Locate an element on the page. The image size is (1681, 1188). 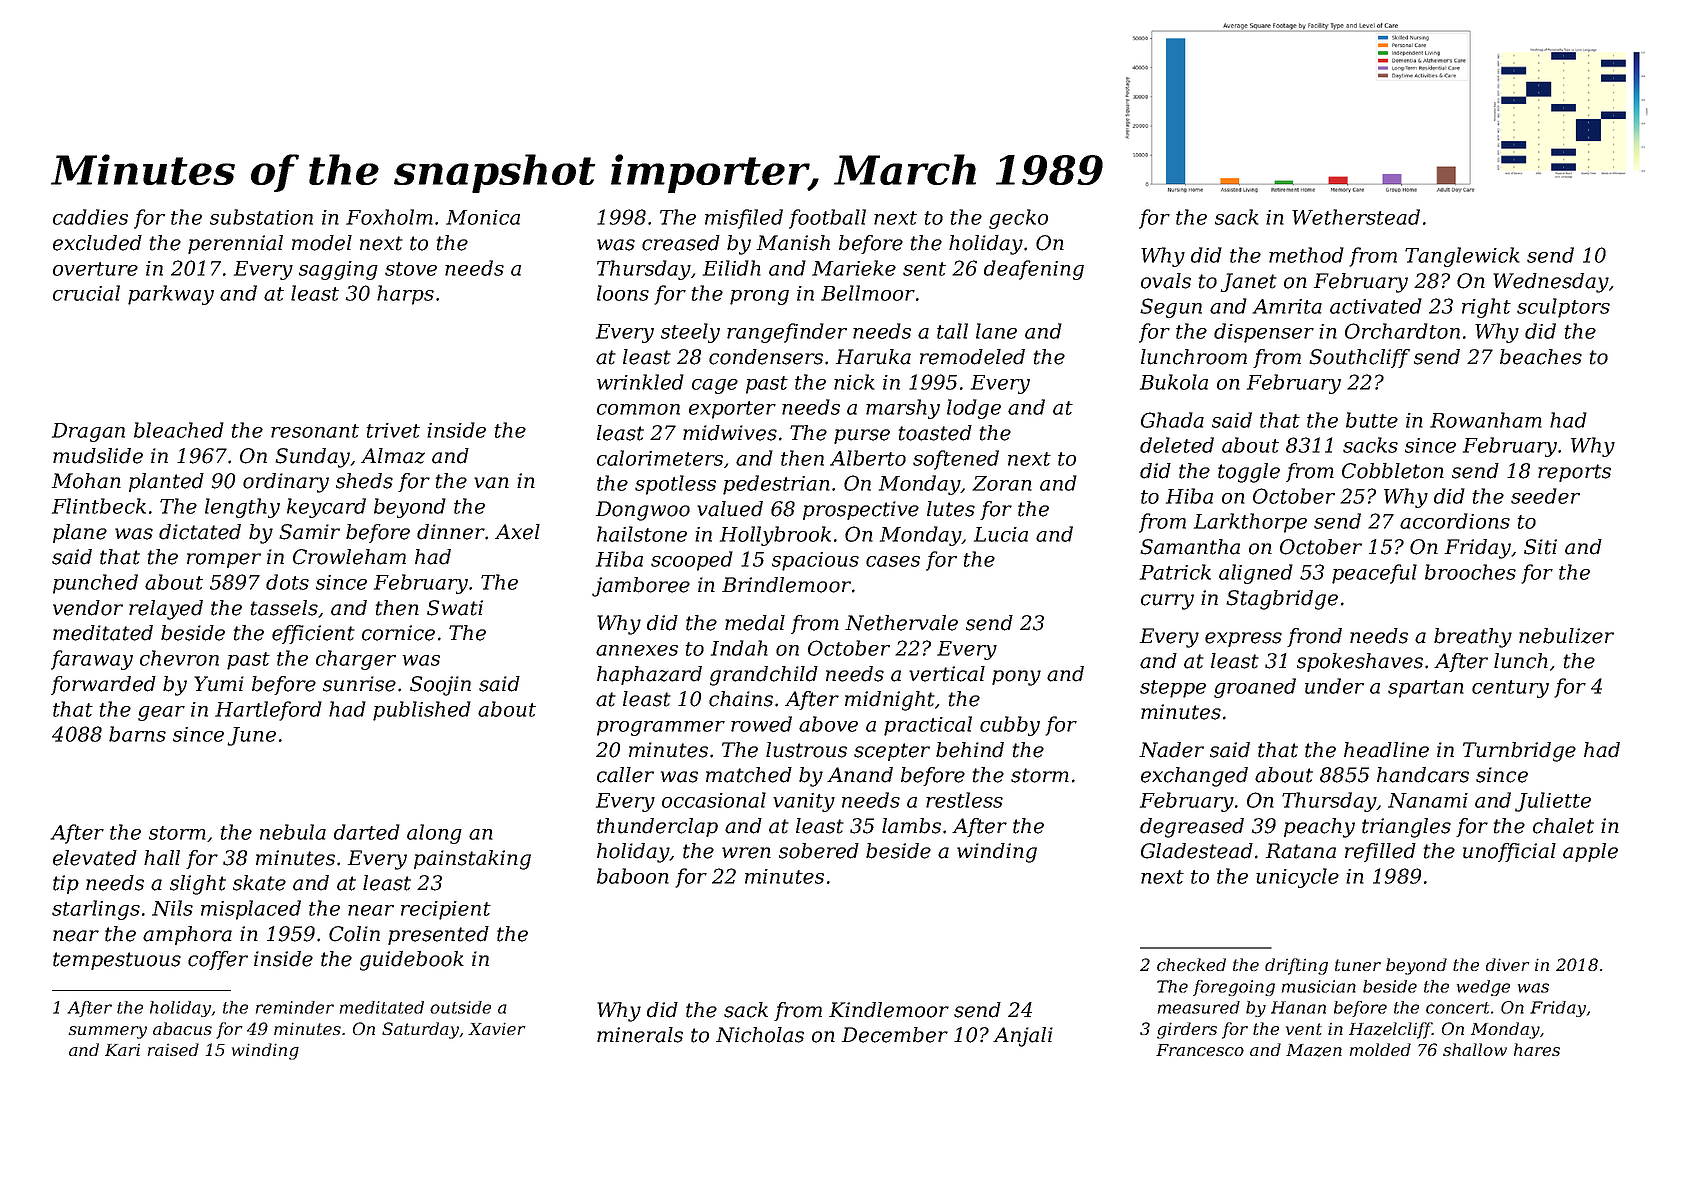
punched is located at coordinates (95, 584).
